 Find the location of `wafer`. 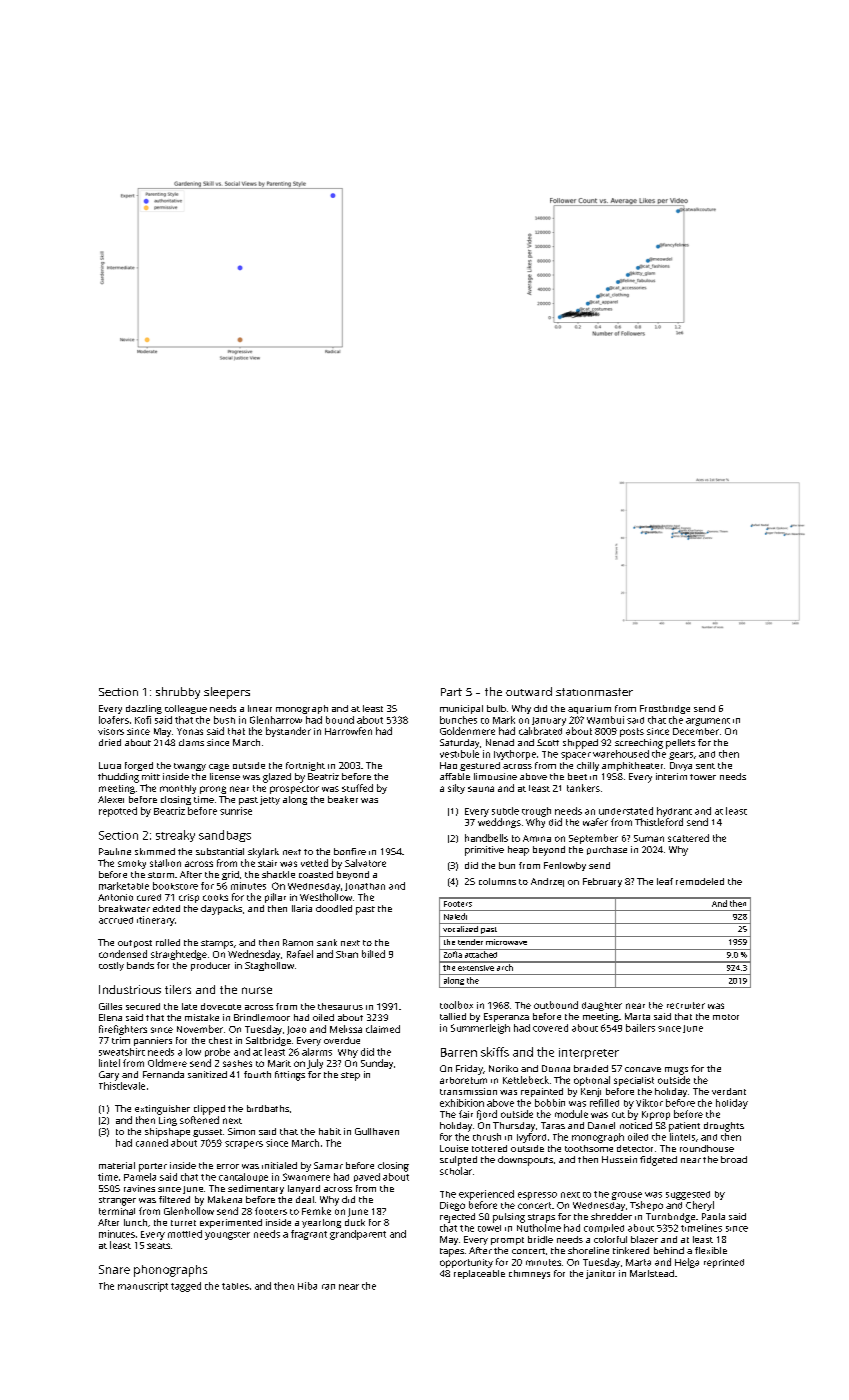

wafer is located at coordinates (595, 822).
